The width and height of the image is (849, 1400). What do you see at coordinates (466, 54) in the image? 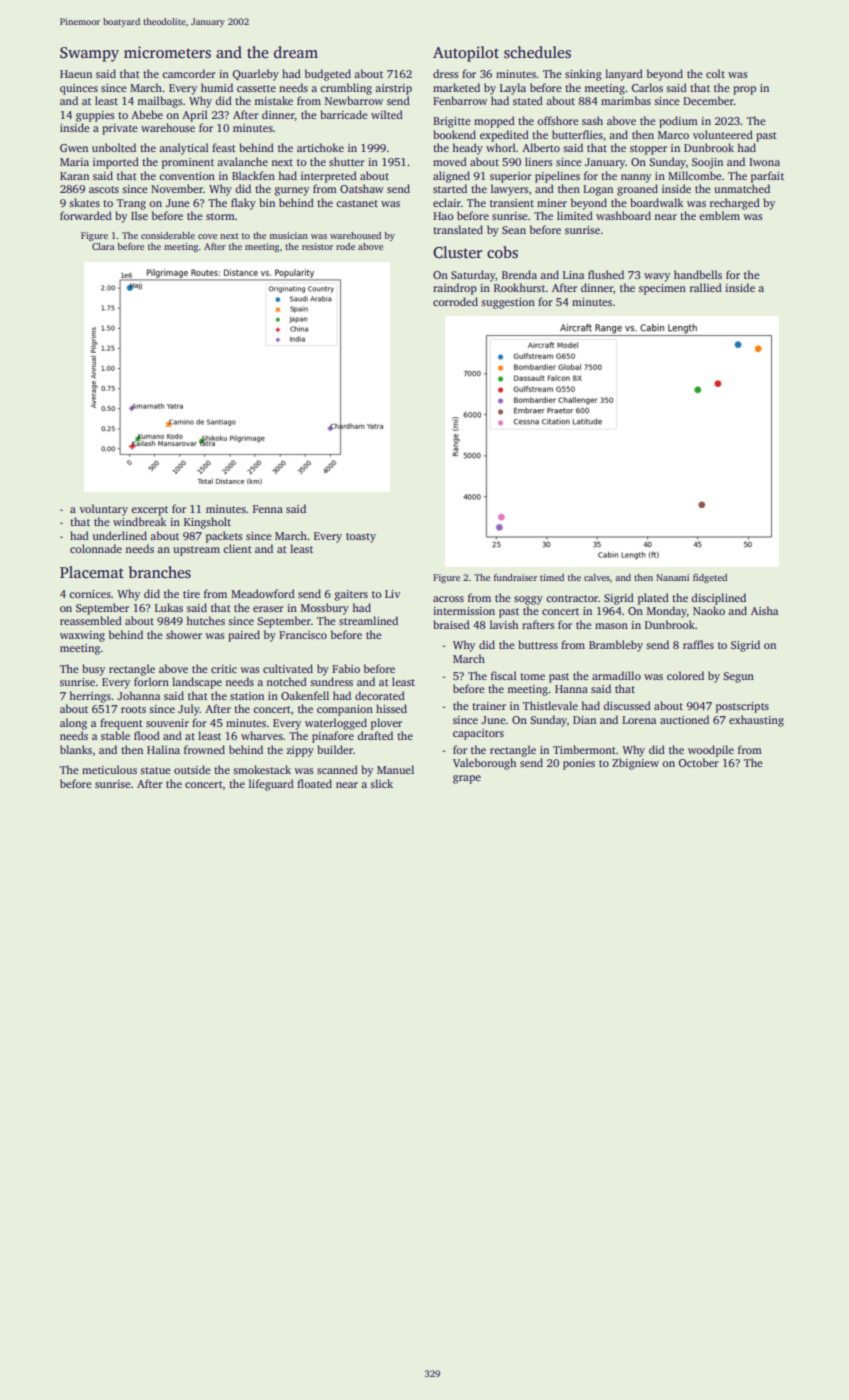
I see `Autopilot` at bounding box center [466, 54].
